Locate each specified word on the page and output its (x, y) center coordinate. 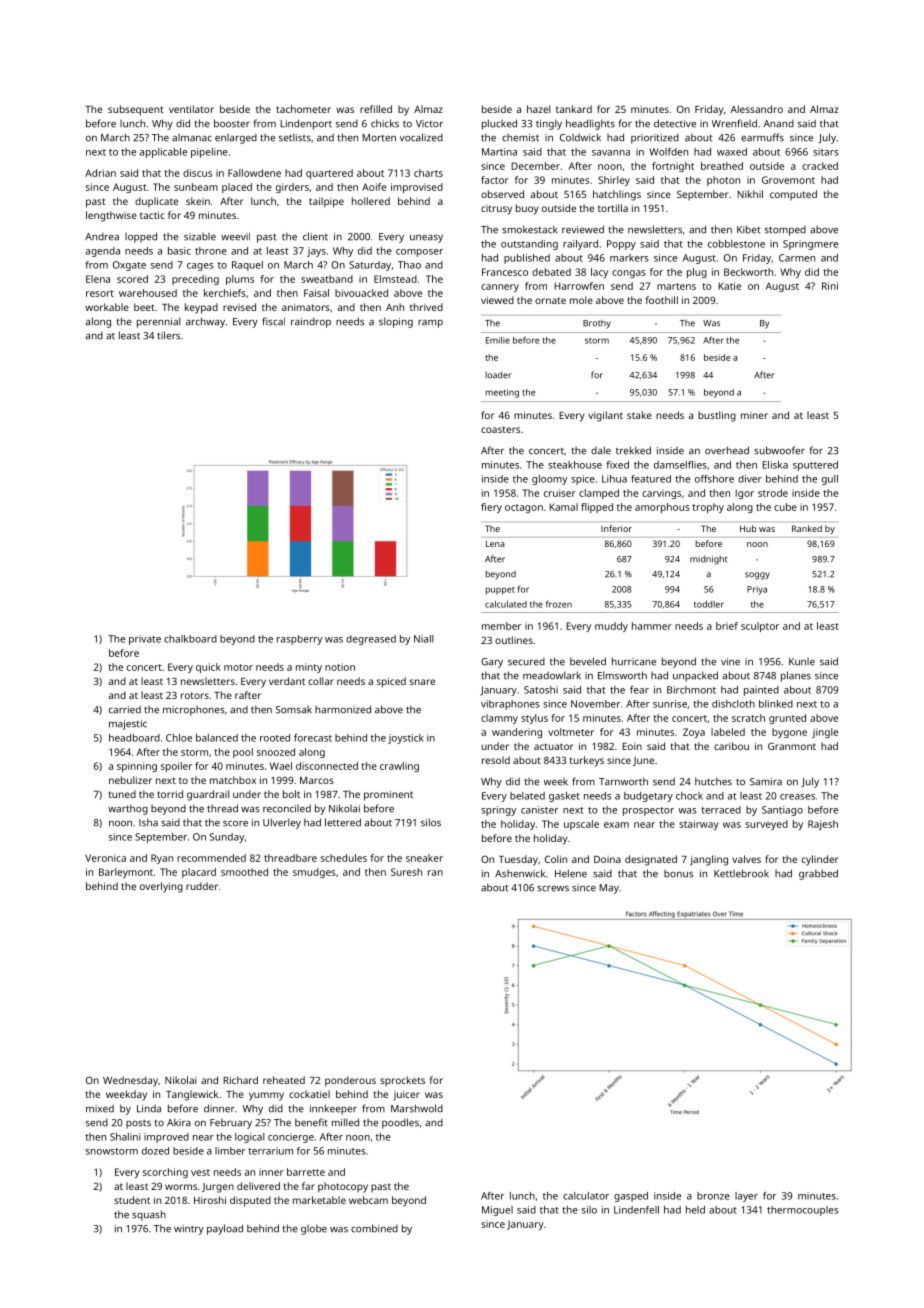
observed (502, 194)
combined (374, 1228)
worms (181, 1187)
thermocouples (802, 1211)
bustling (717, 416)
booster (232, 123)
